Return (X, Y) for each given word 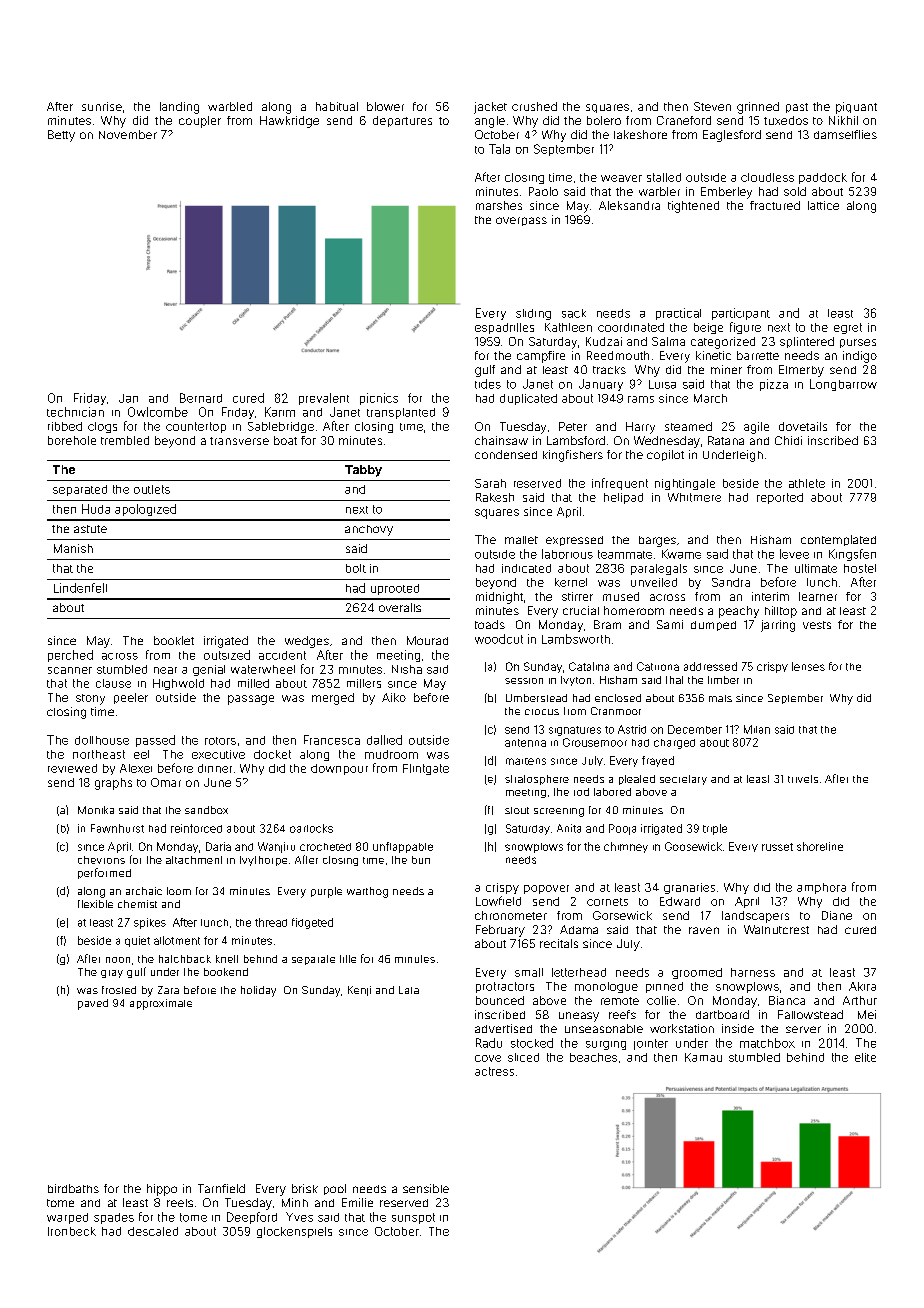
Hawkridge (289, 122)
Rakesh (495, 497)
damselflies (845, 134)
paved (93, 1004)
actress (494, 1071)
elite (865, 1057)
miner (726, 369)
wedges (307, 642)
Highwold (178, 684)
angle (490, 122)
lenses (808, 666)
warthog (367, 892)
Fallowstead (810, 1014)
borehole (72, 440)
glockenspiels (294, 1232)
